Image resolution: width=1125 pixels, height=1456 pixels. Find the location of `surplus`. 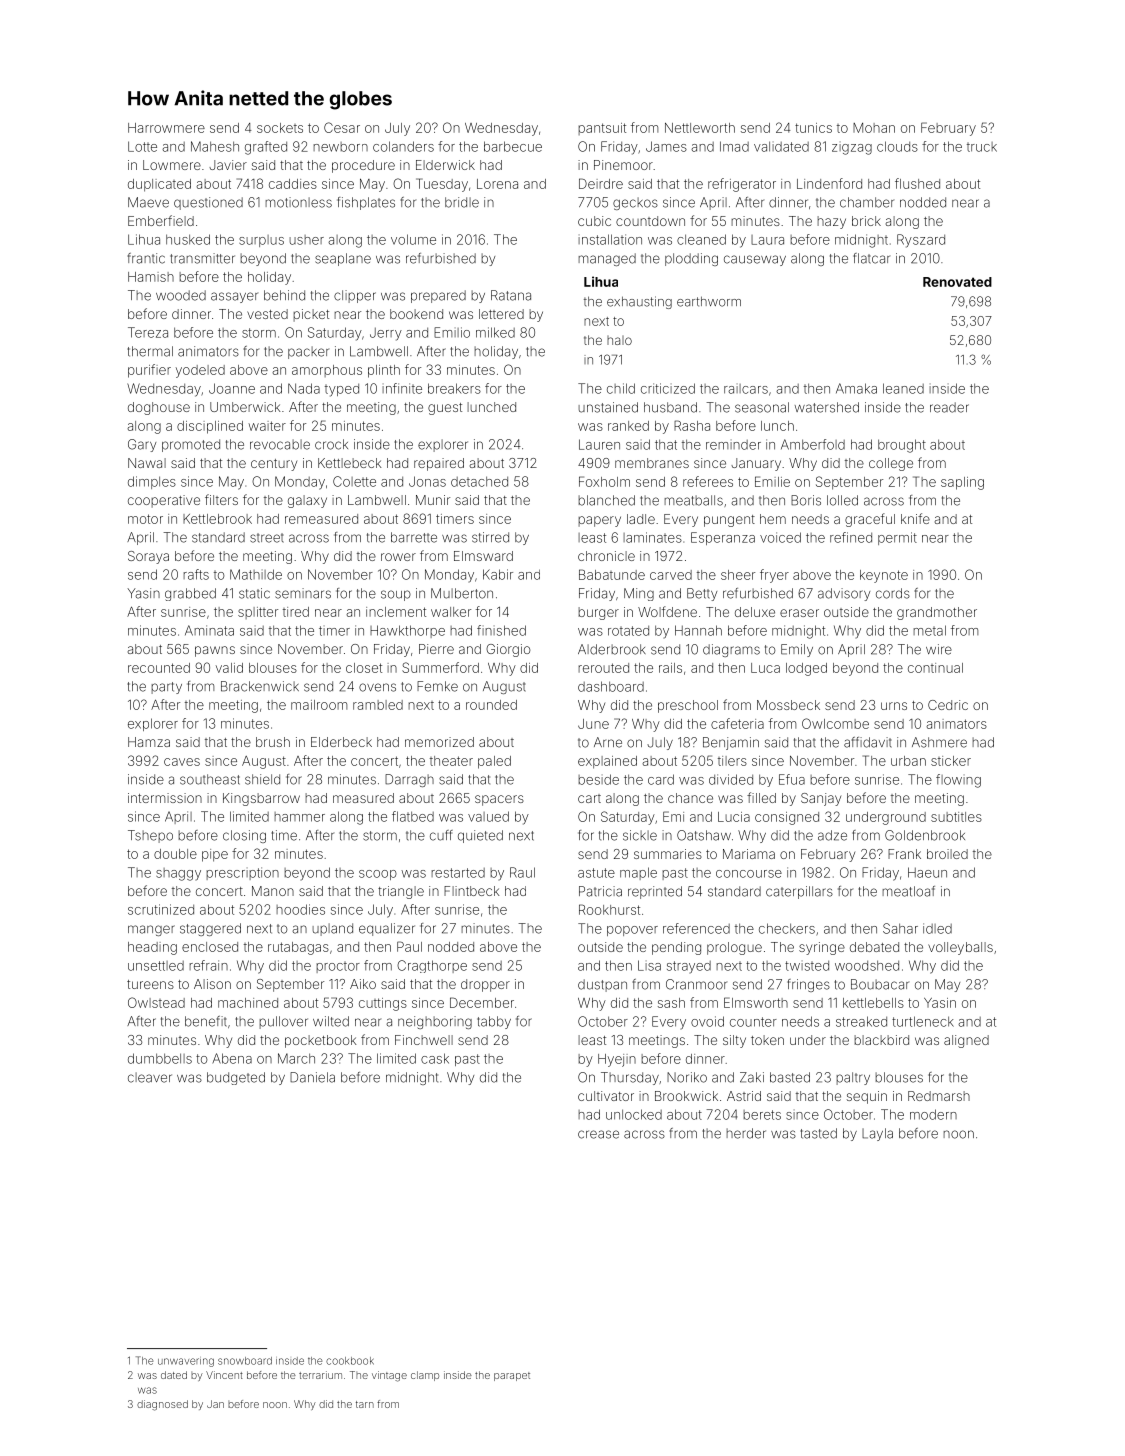

surplus is located at coordinates (261, 241).
